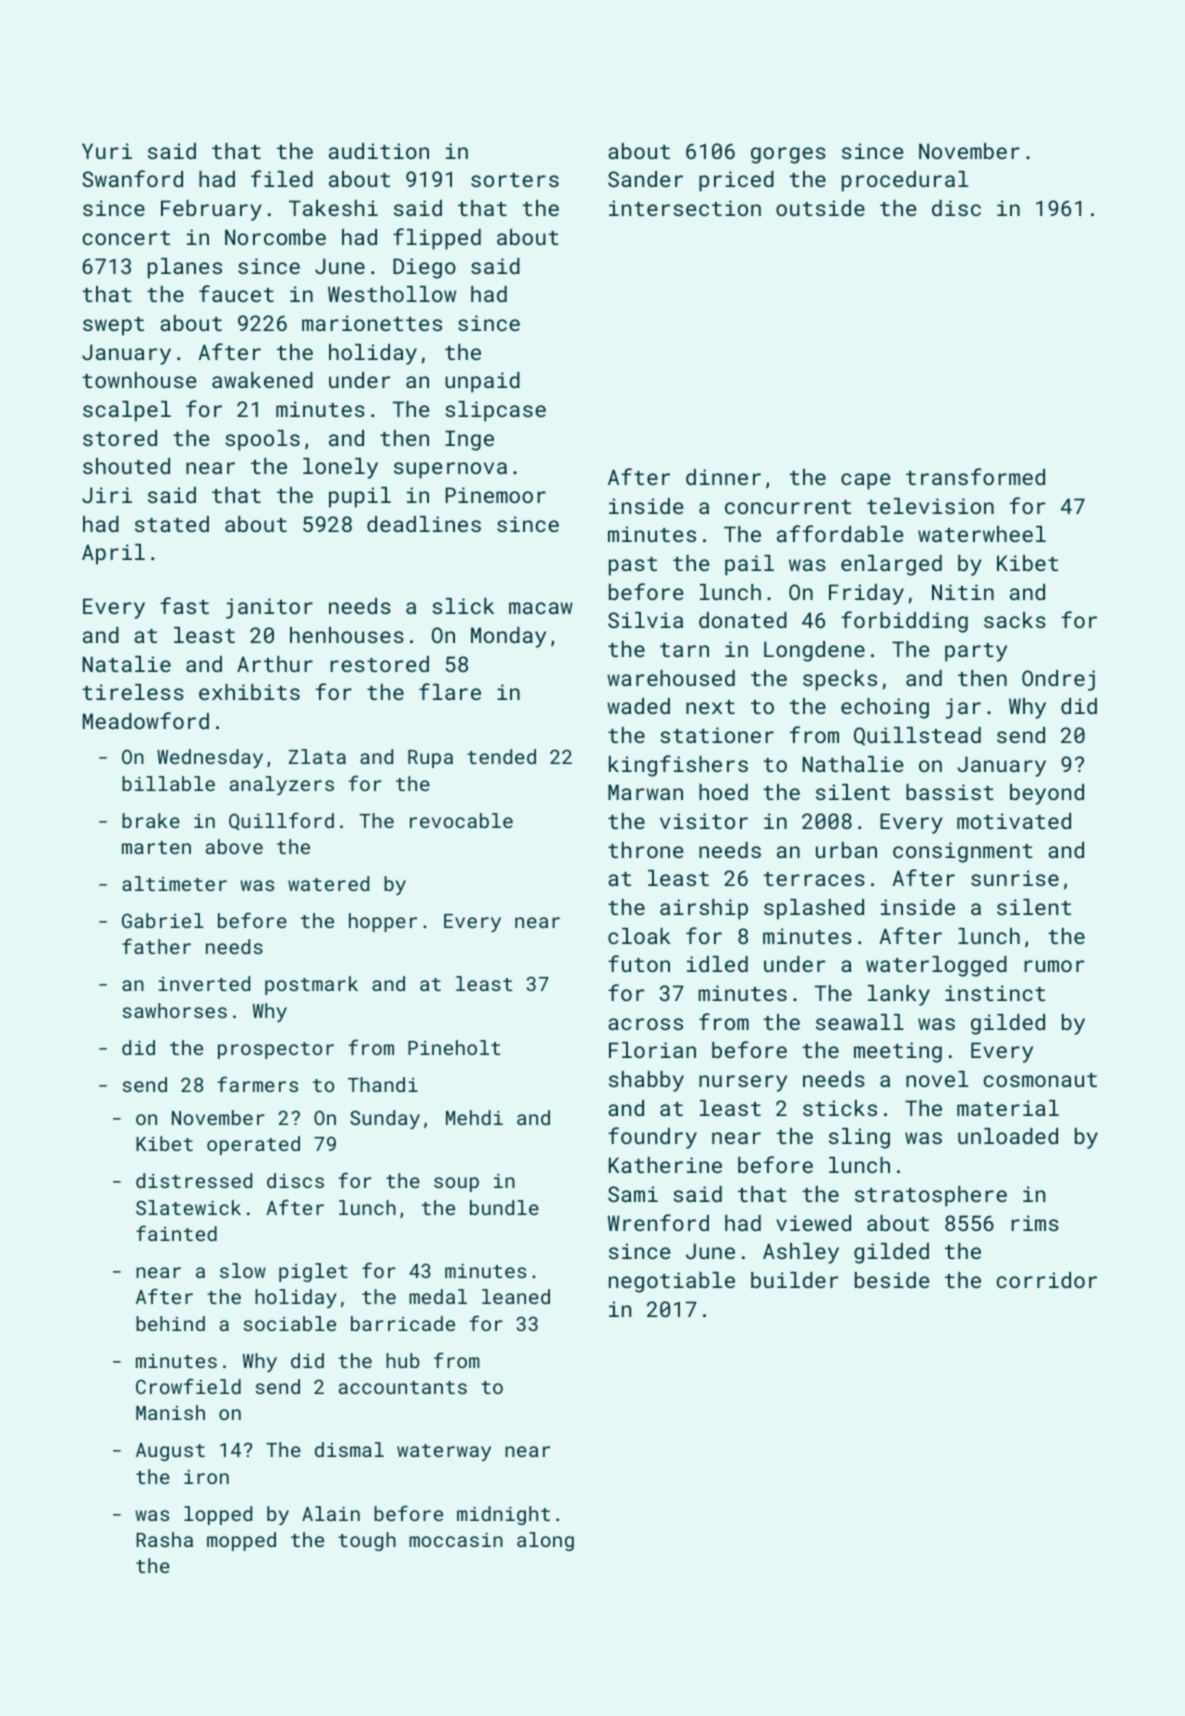 The image size is (1185, 1716). What do you see at coordinates (379, 151) in the document?
I see `audition` at bounding box center [379, 151].
